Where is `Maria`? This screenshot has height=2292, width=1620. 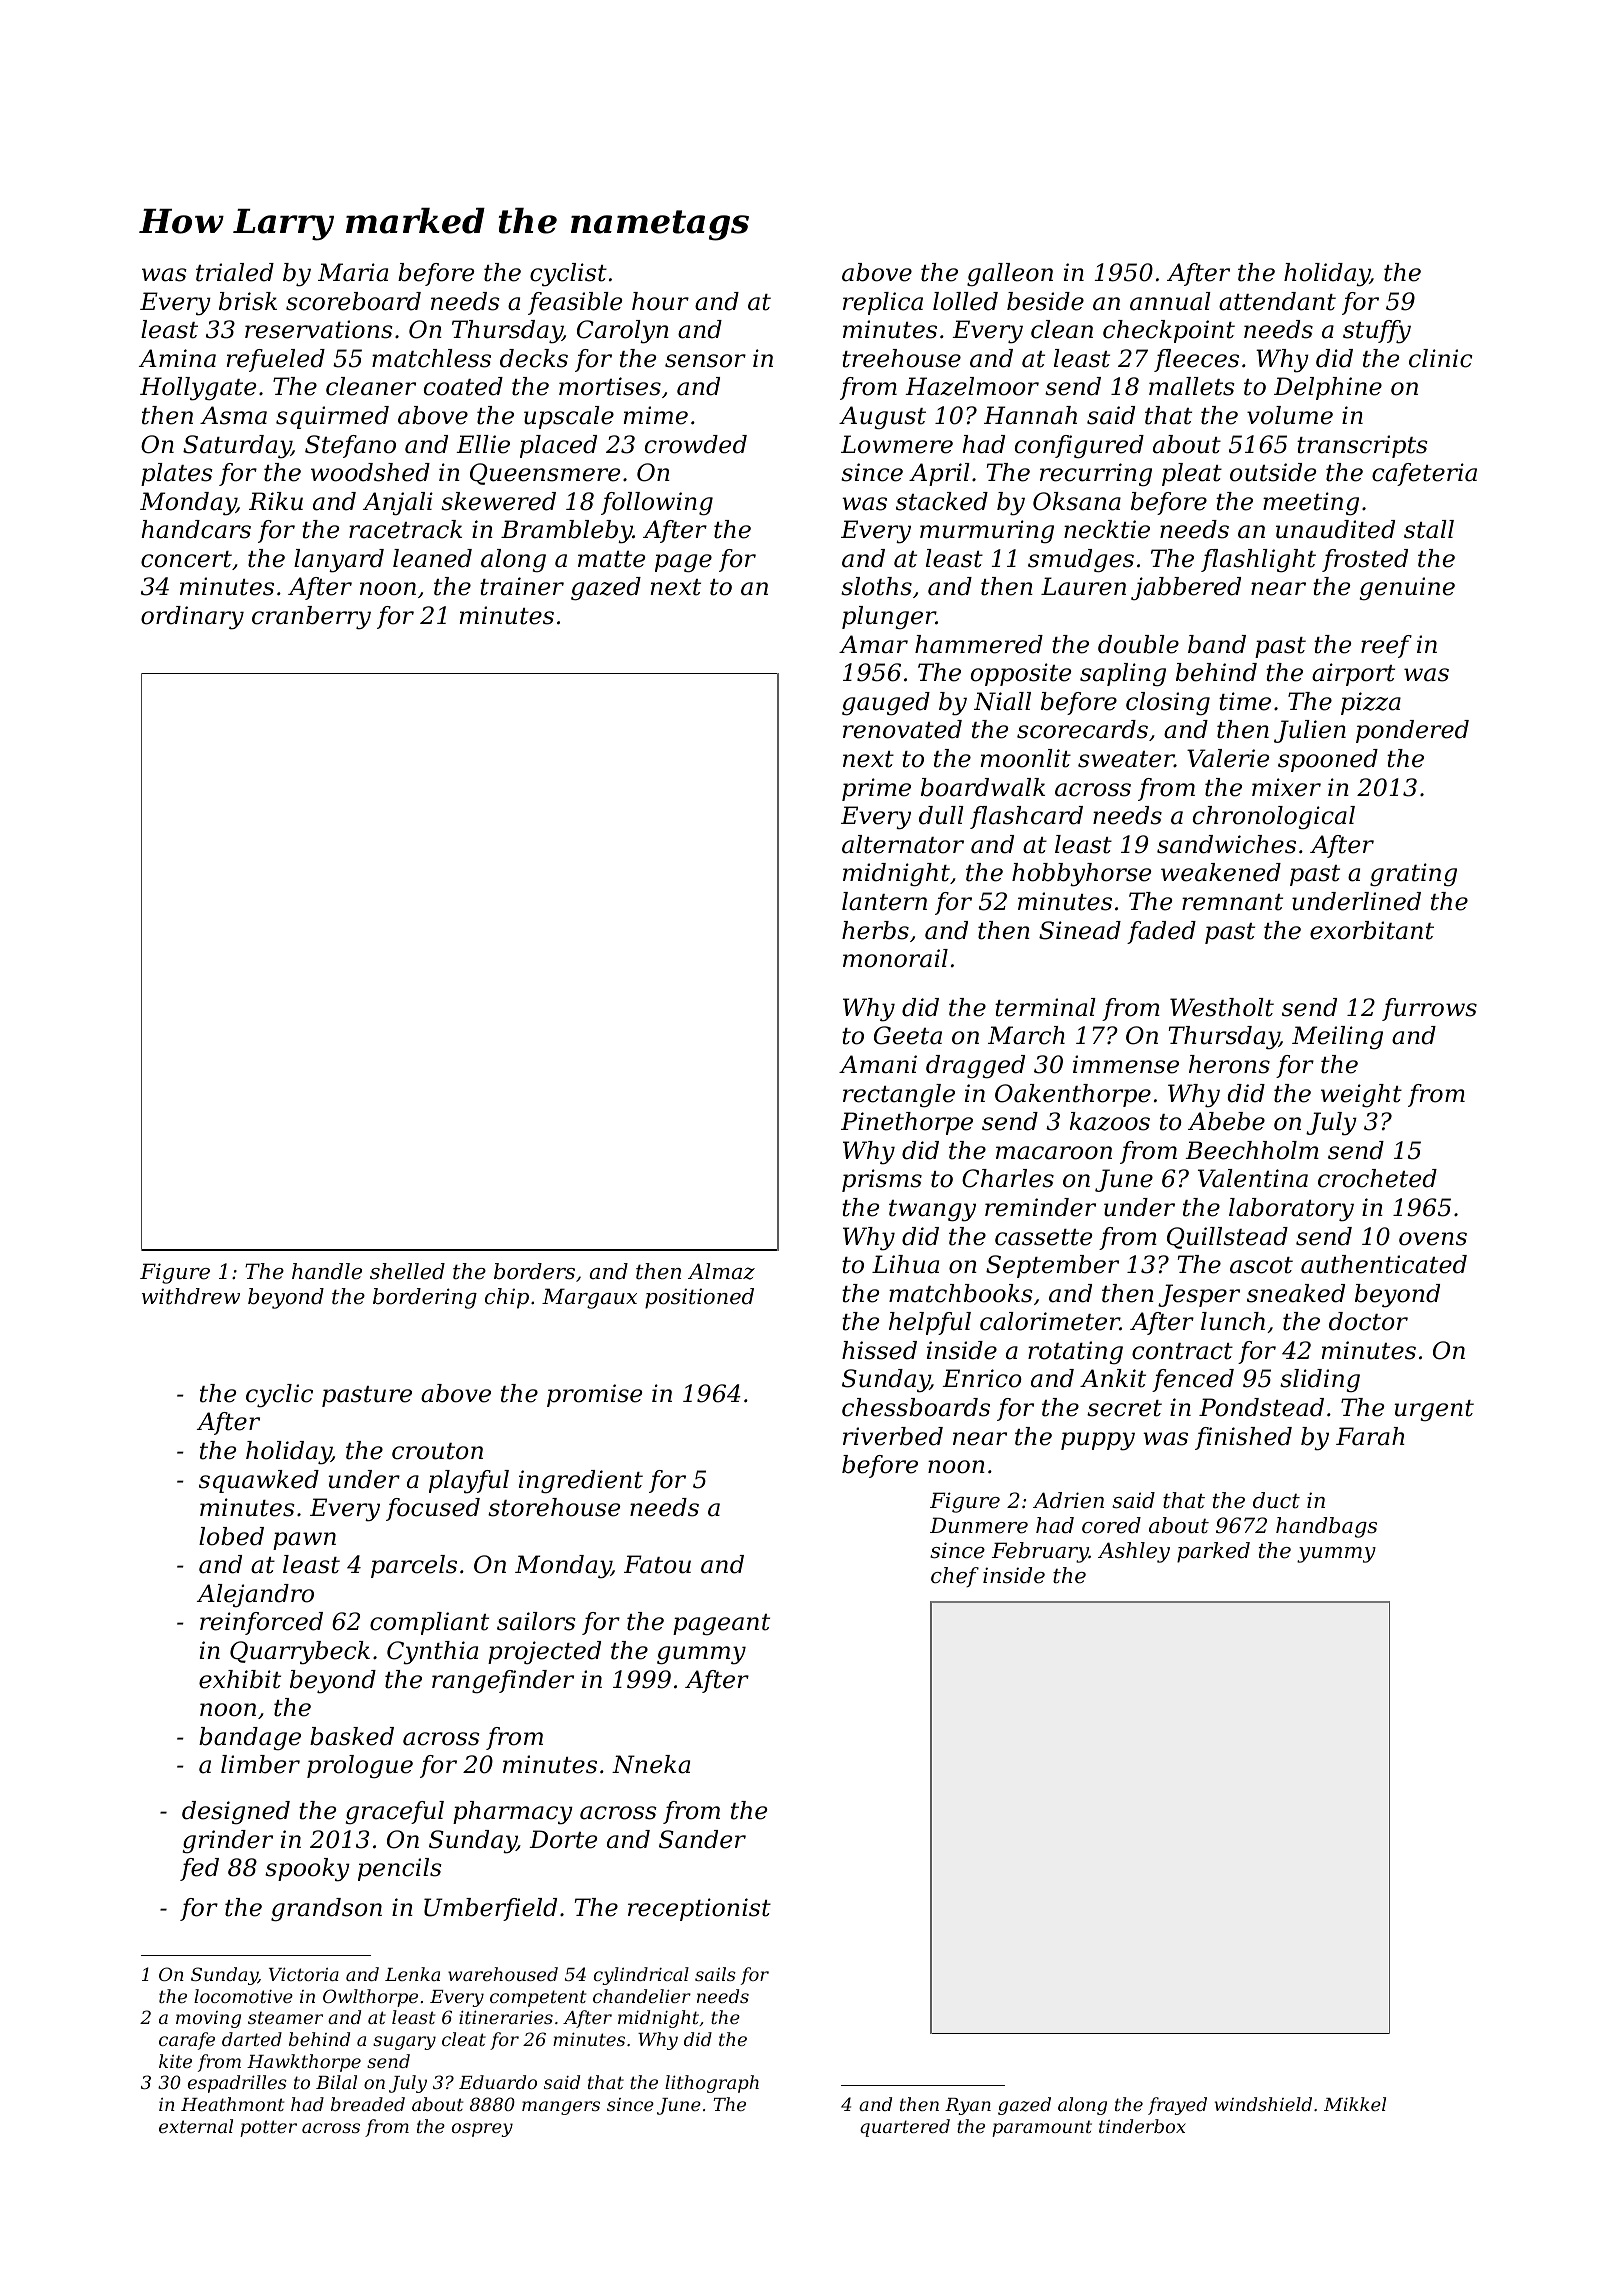
Maria is located at coordinates (353, 272).
